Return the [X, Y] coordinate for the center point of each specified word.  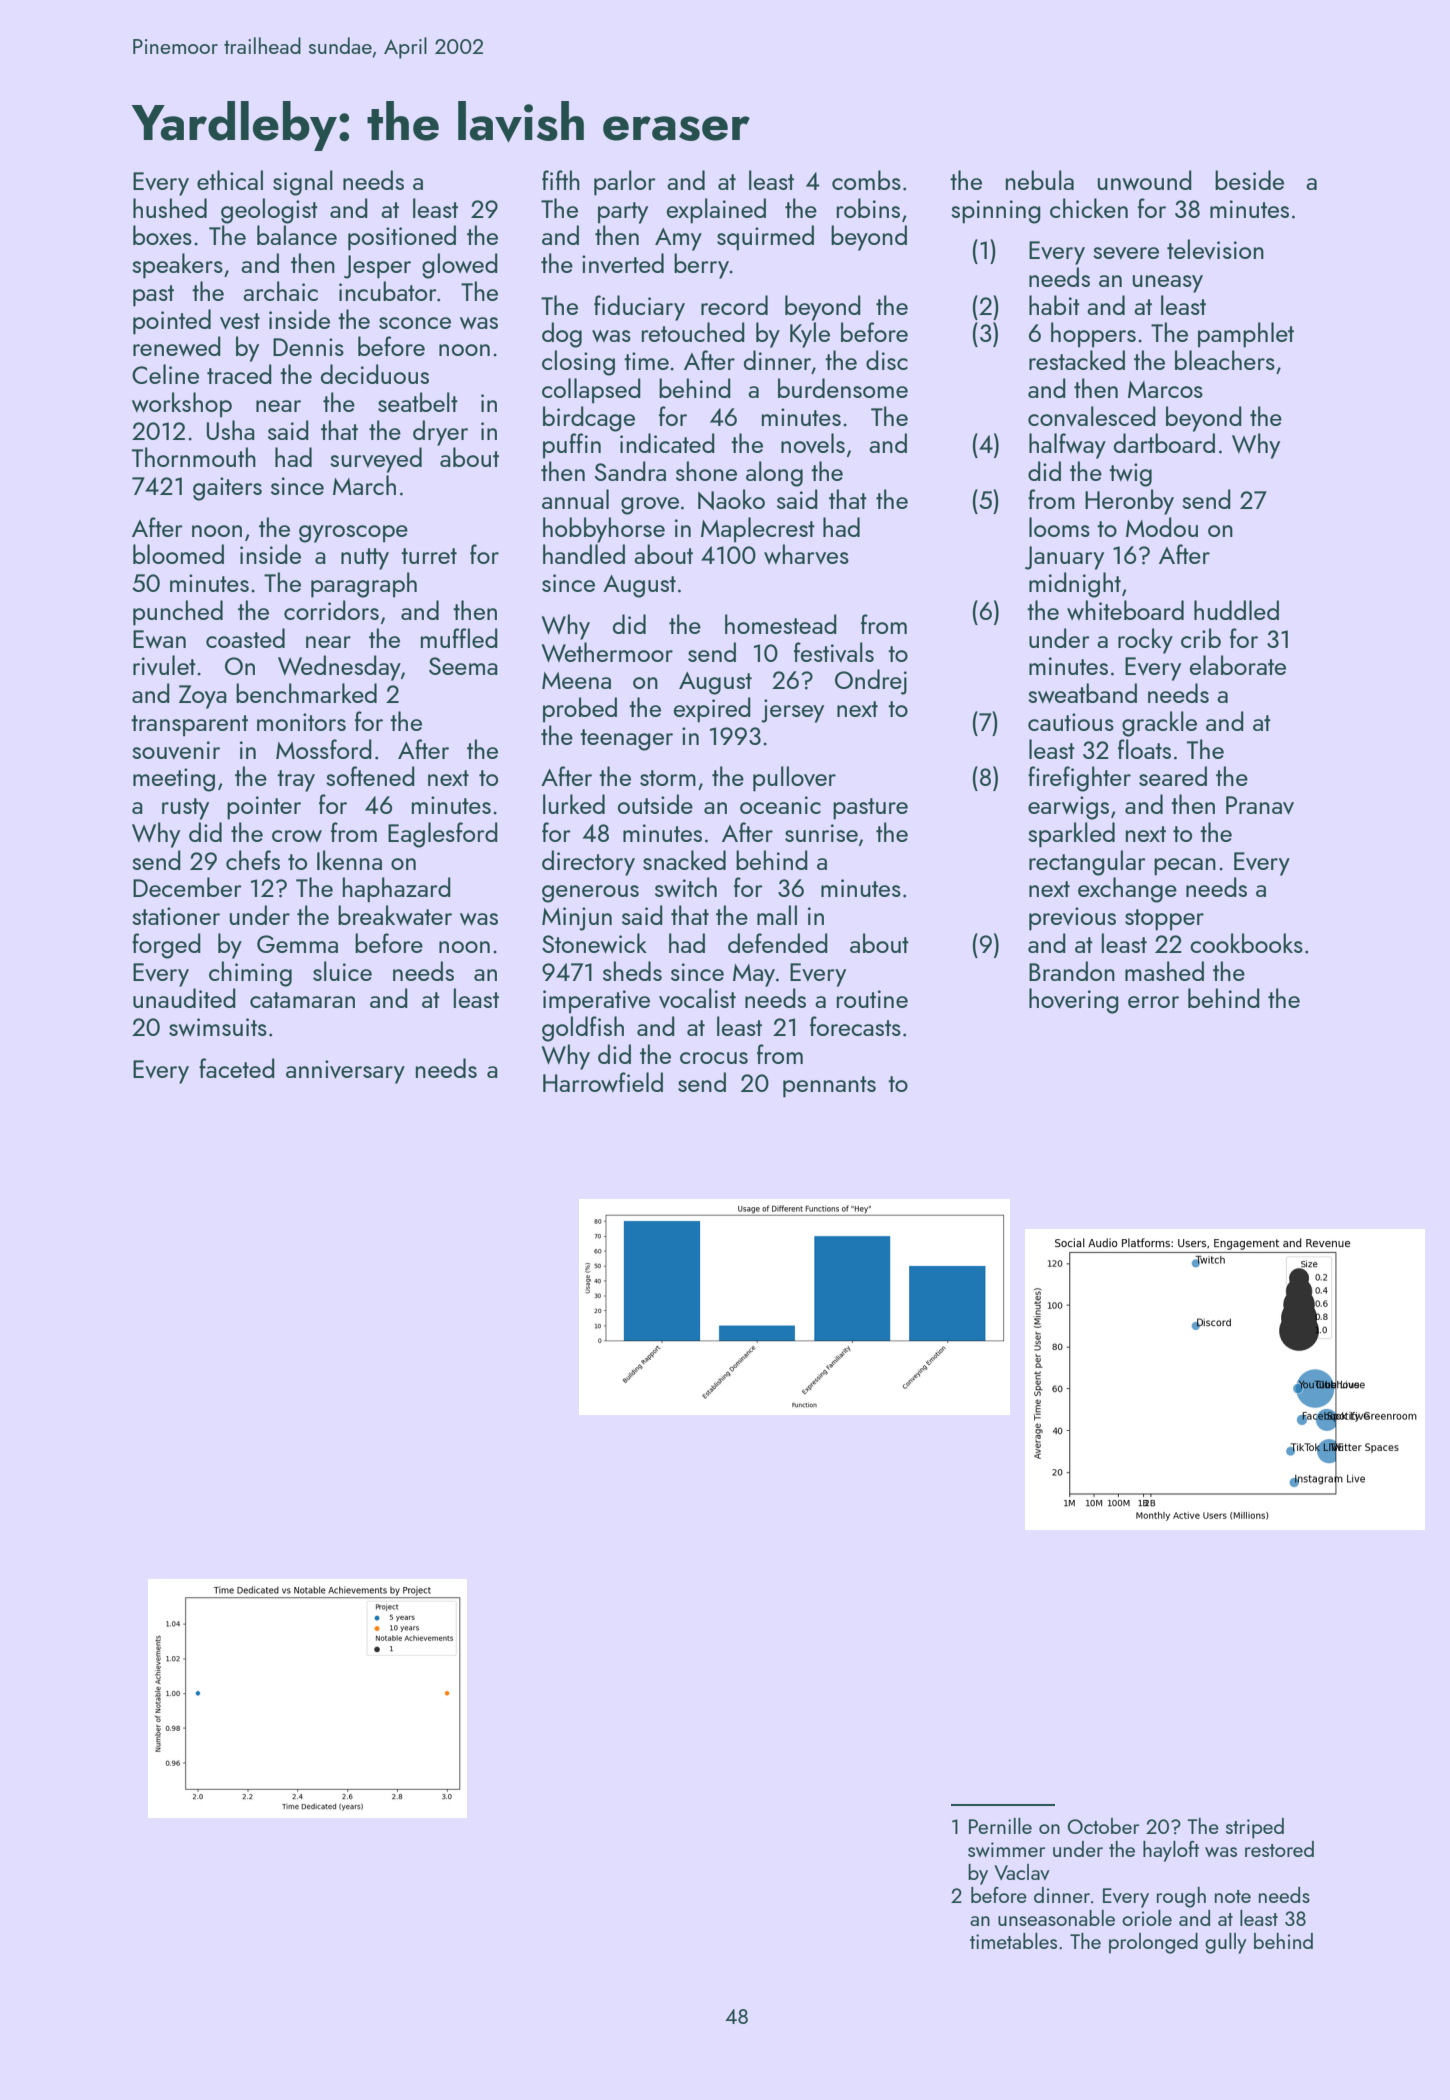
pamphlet [1246, 335]
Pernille [1000, 1826]
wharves [806, 554]
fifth [561, 180]
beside [1249, 180]
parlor [625, 183]
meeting [174, 780]
